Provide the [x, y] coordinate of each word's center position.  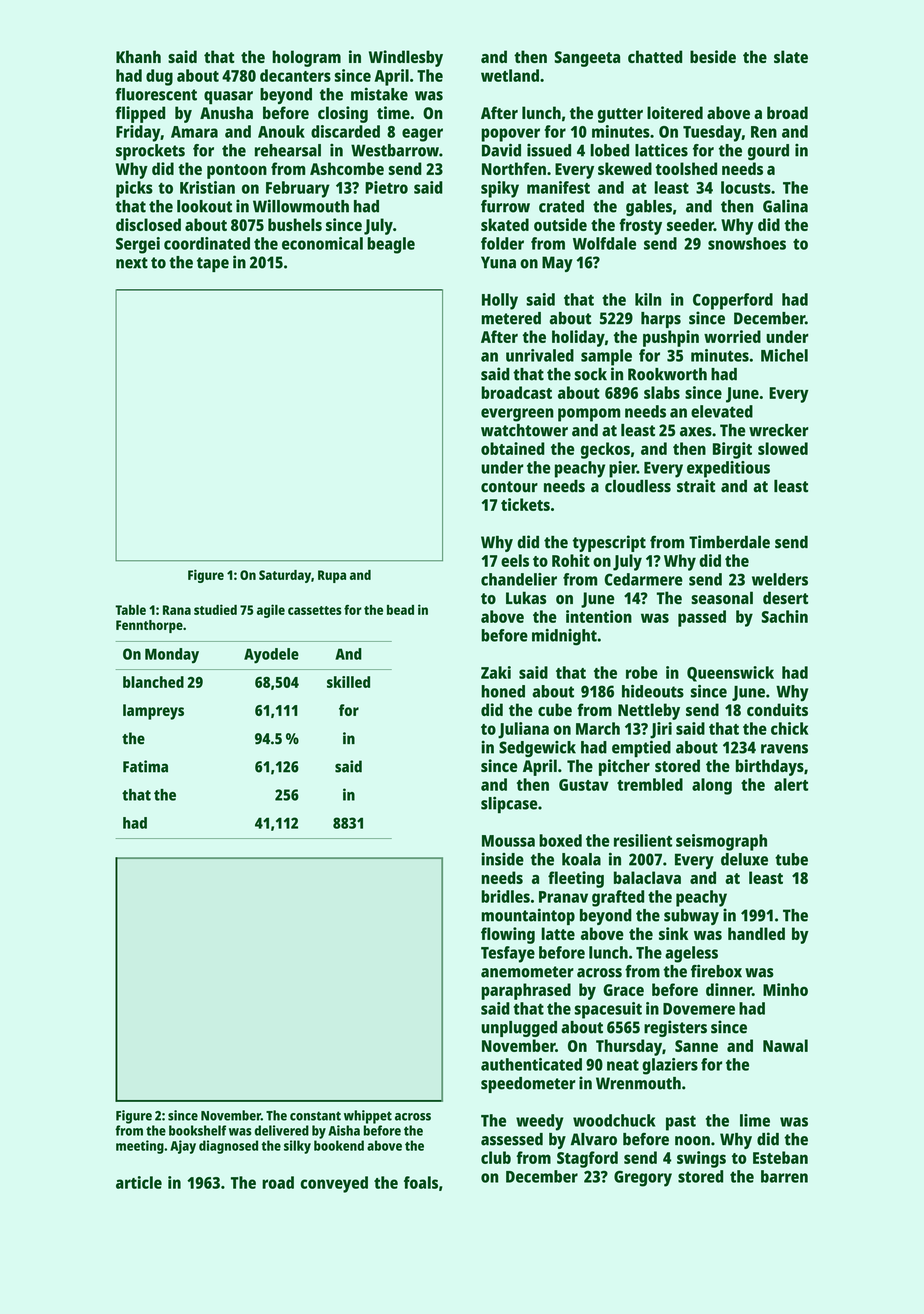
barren [784, 1176]
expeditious [728, 469]
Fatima [145, 766]
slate [791, 56]
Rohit [571, 560]
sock [591, 374]
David [501, 150]
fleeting [576, 879]
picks [134, 189]
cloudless [638, 486]
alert [791, 784]
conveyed [334, 1184]
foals [421, 1182]
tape [213, 264]
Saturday [285, 576]
